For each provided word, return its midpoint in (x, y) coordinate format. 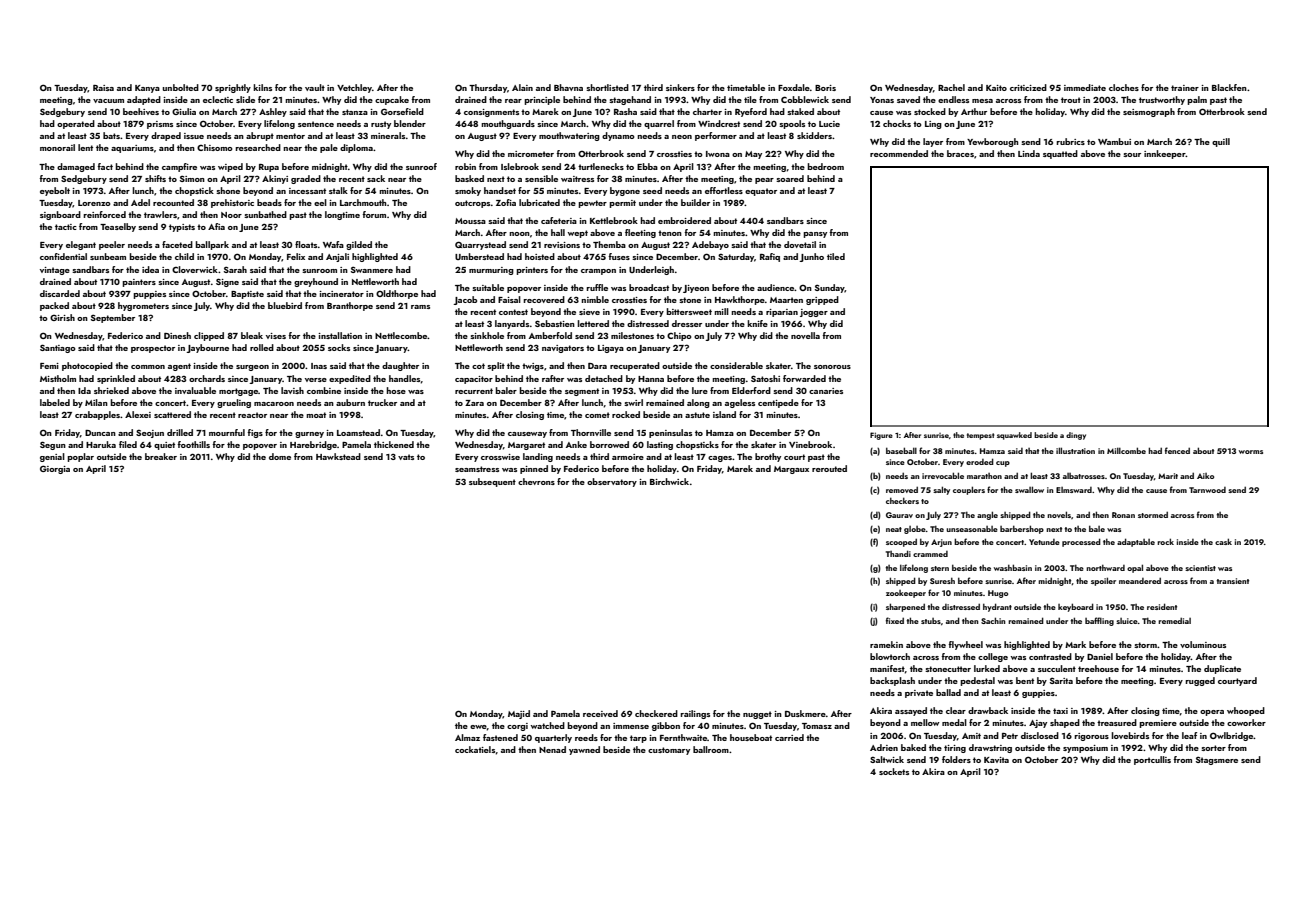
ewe (478, 727)
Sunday (830, 288)
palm (1197, 100)
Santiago (58, 348)
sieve (589, 312)
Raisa (103, 88)
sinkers (680, 87)
